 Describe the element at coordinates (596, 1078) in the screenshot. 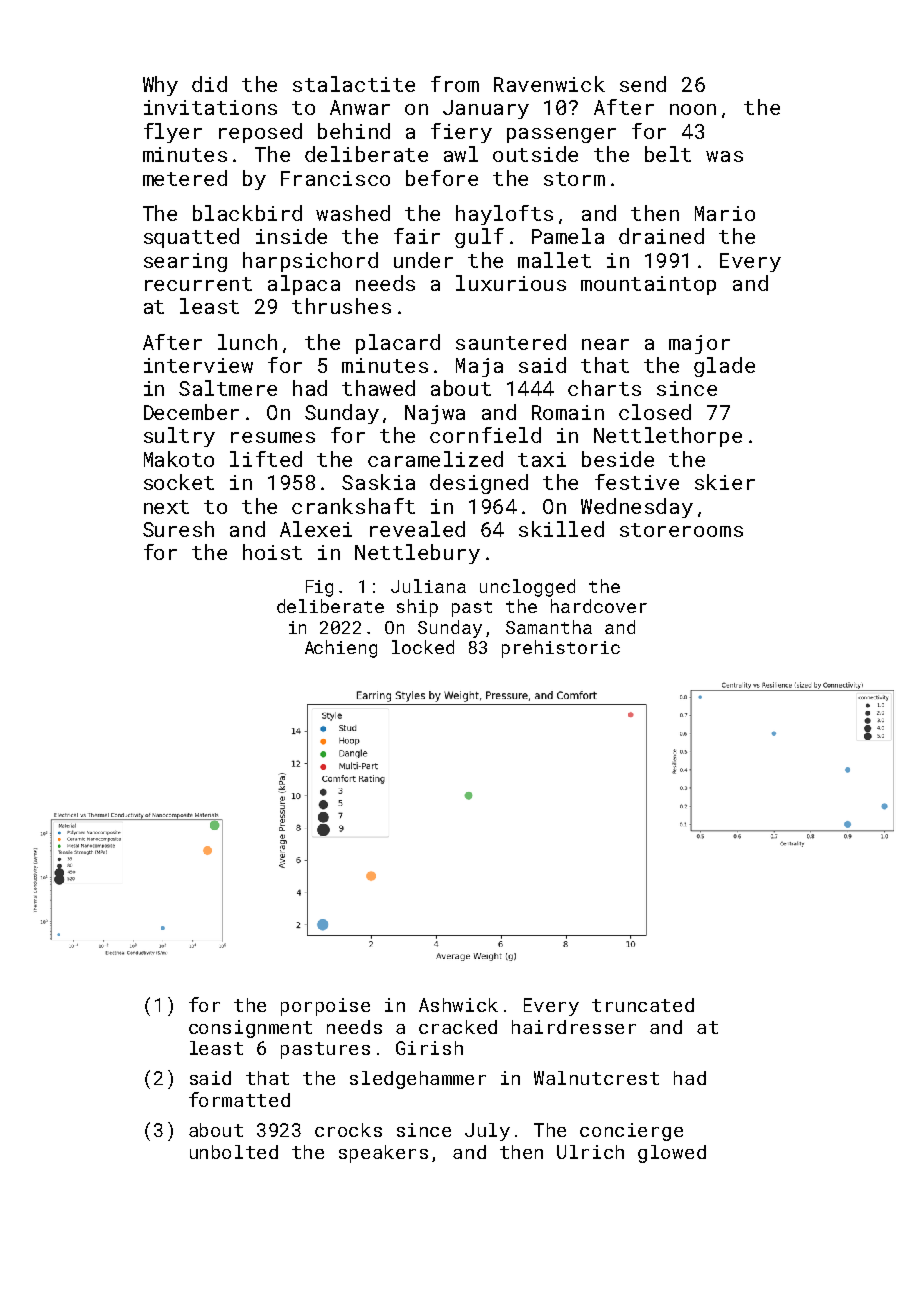

I see `Walnutcrest` at that location.
